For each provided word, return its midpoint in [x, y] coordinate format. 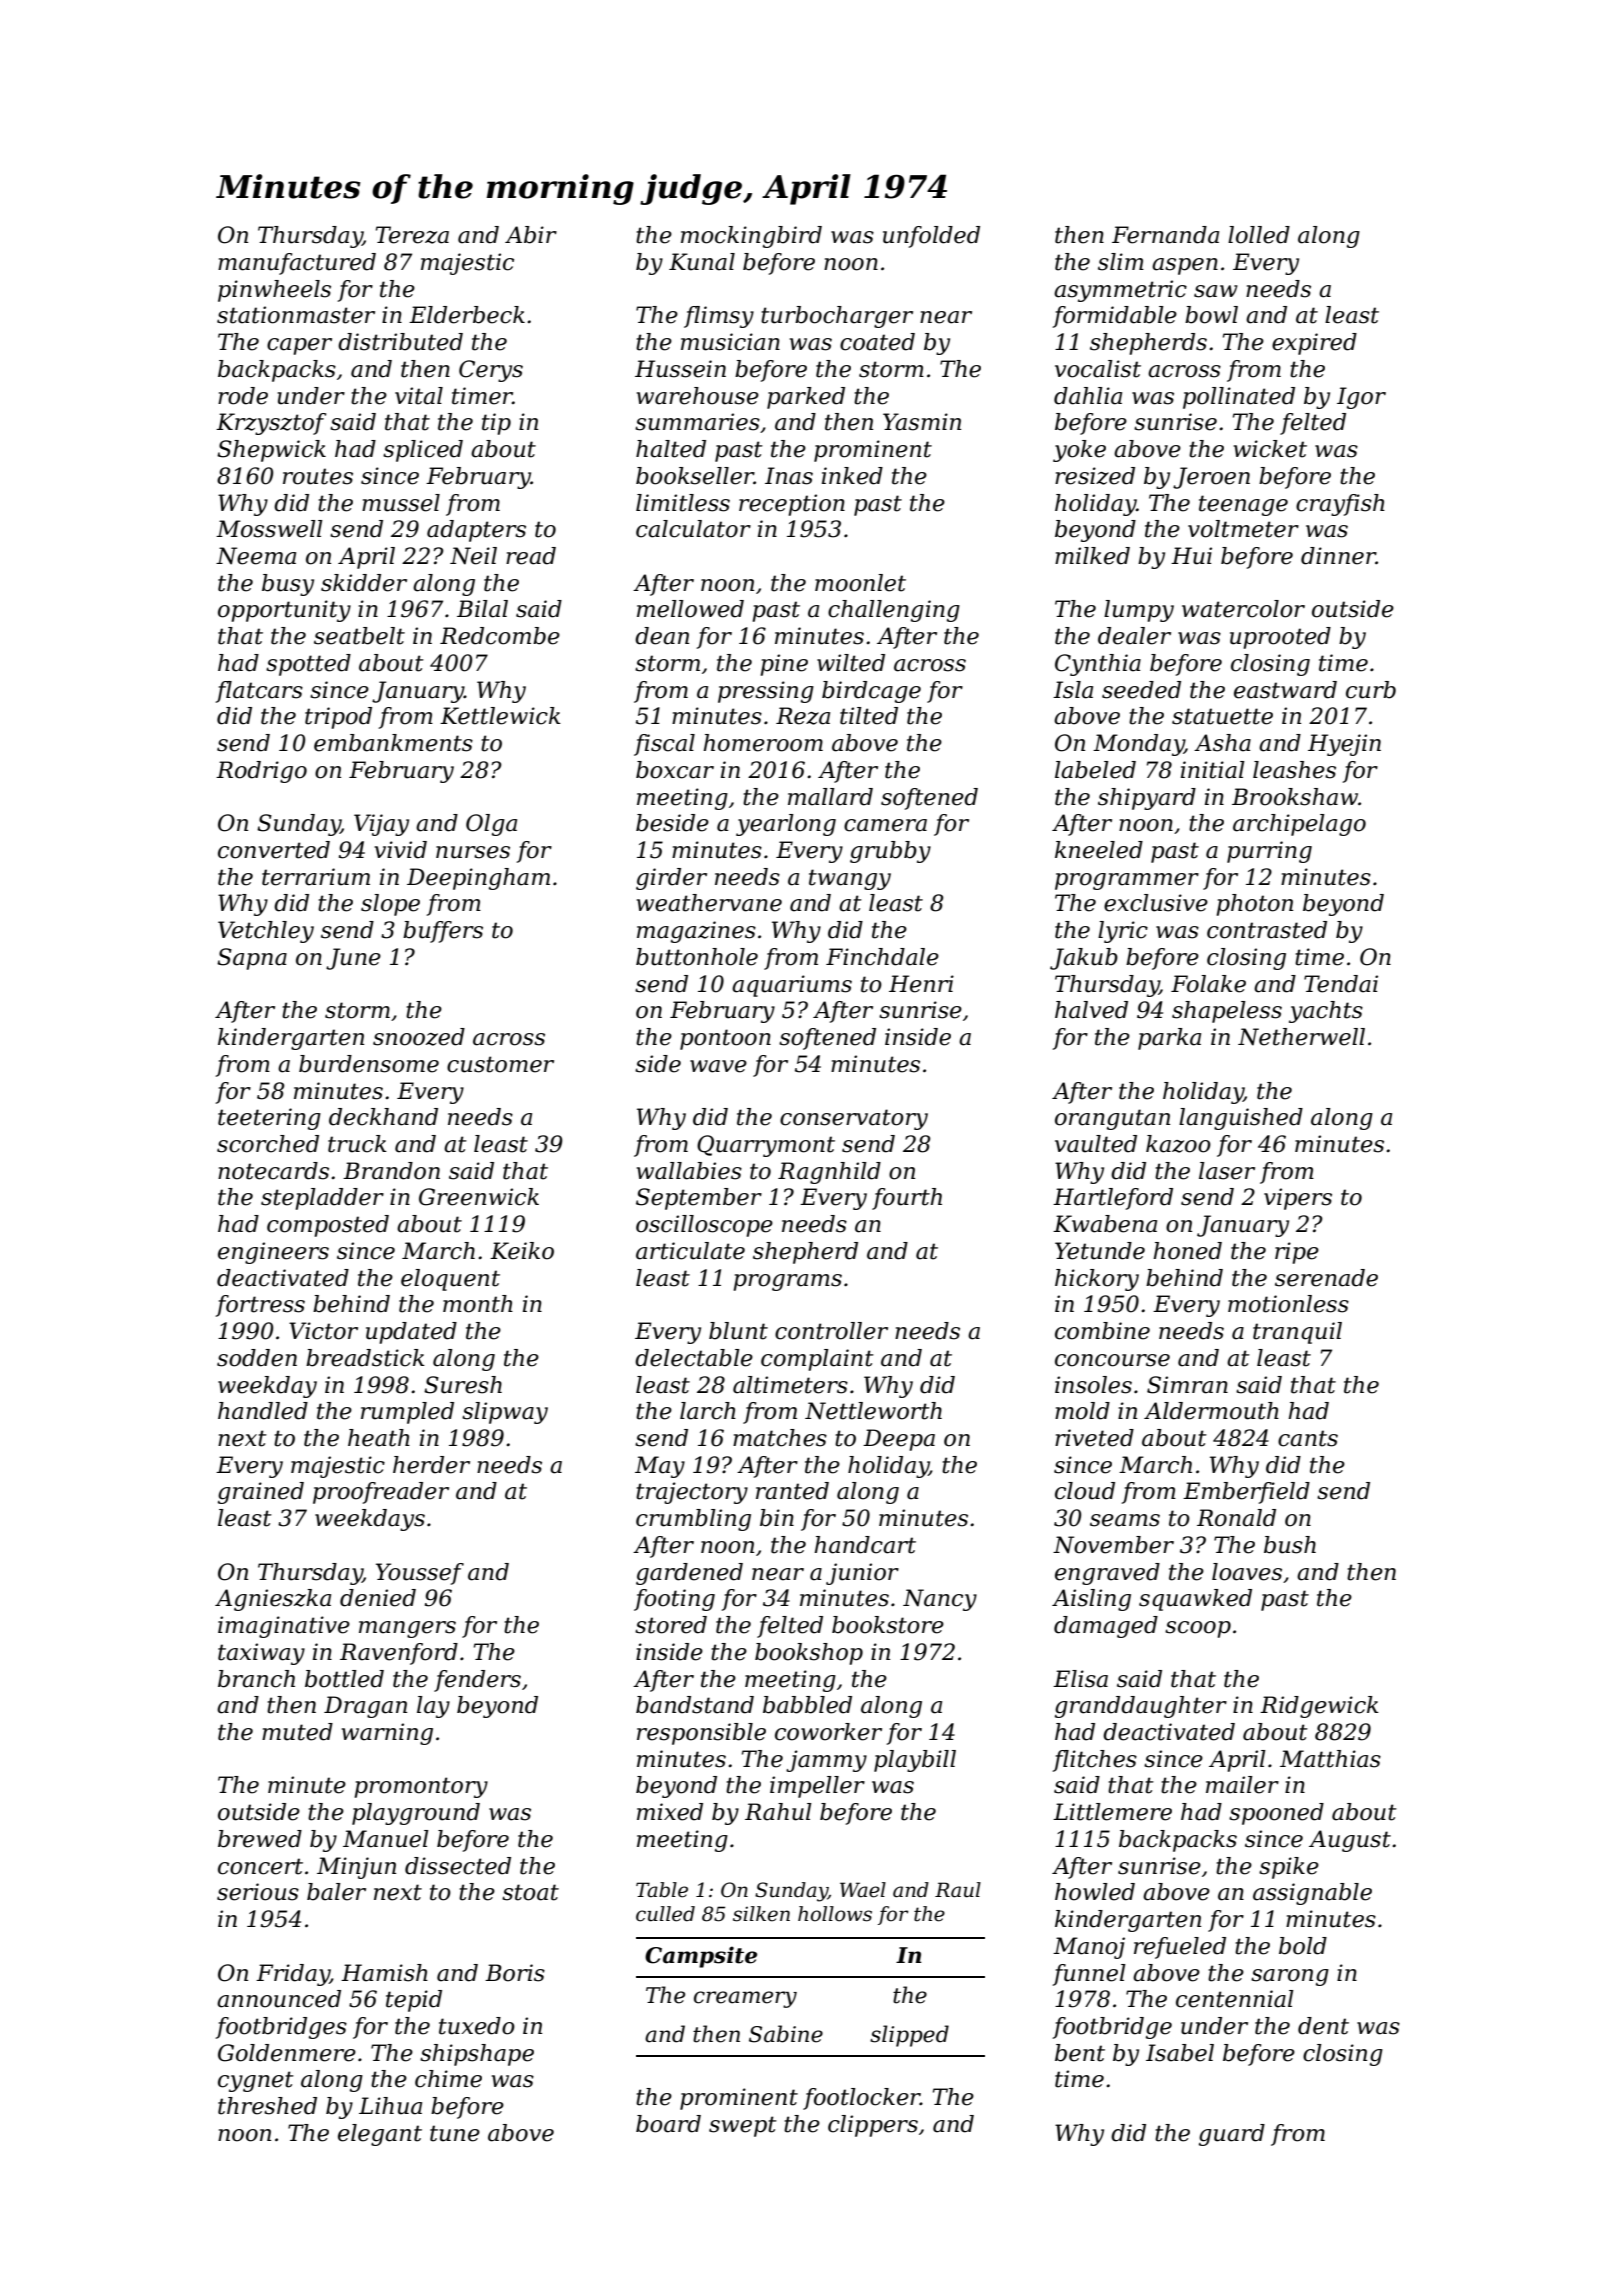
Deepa [899, 1440]
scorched [268, 1144]
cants [1308, 1438]
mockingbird [751, 237]
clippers [873, 2126]
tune [455, 2133]
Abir [531, 235]
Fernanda [1165, 235]
